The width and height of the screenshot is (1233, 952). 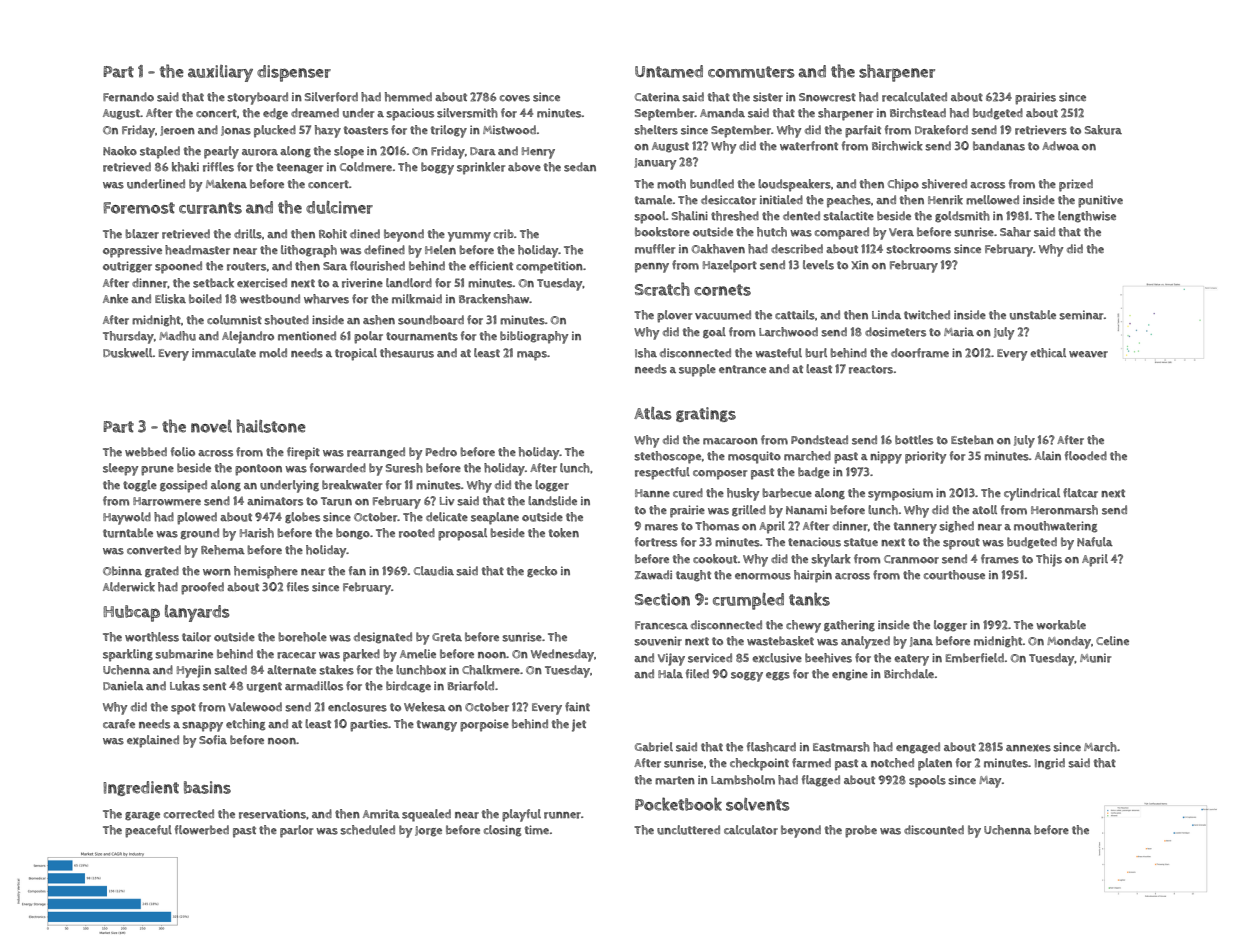 What do you see at coordinates (294, 73) in the screenshot?
I see `dispenser` at bounding box center [294, 73].
